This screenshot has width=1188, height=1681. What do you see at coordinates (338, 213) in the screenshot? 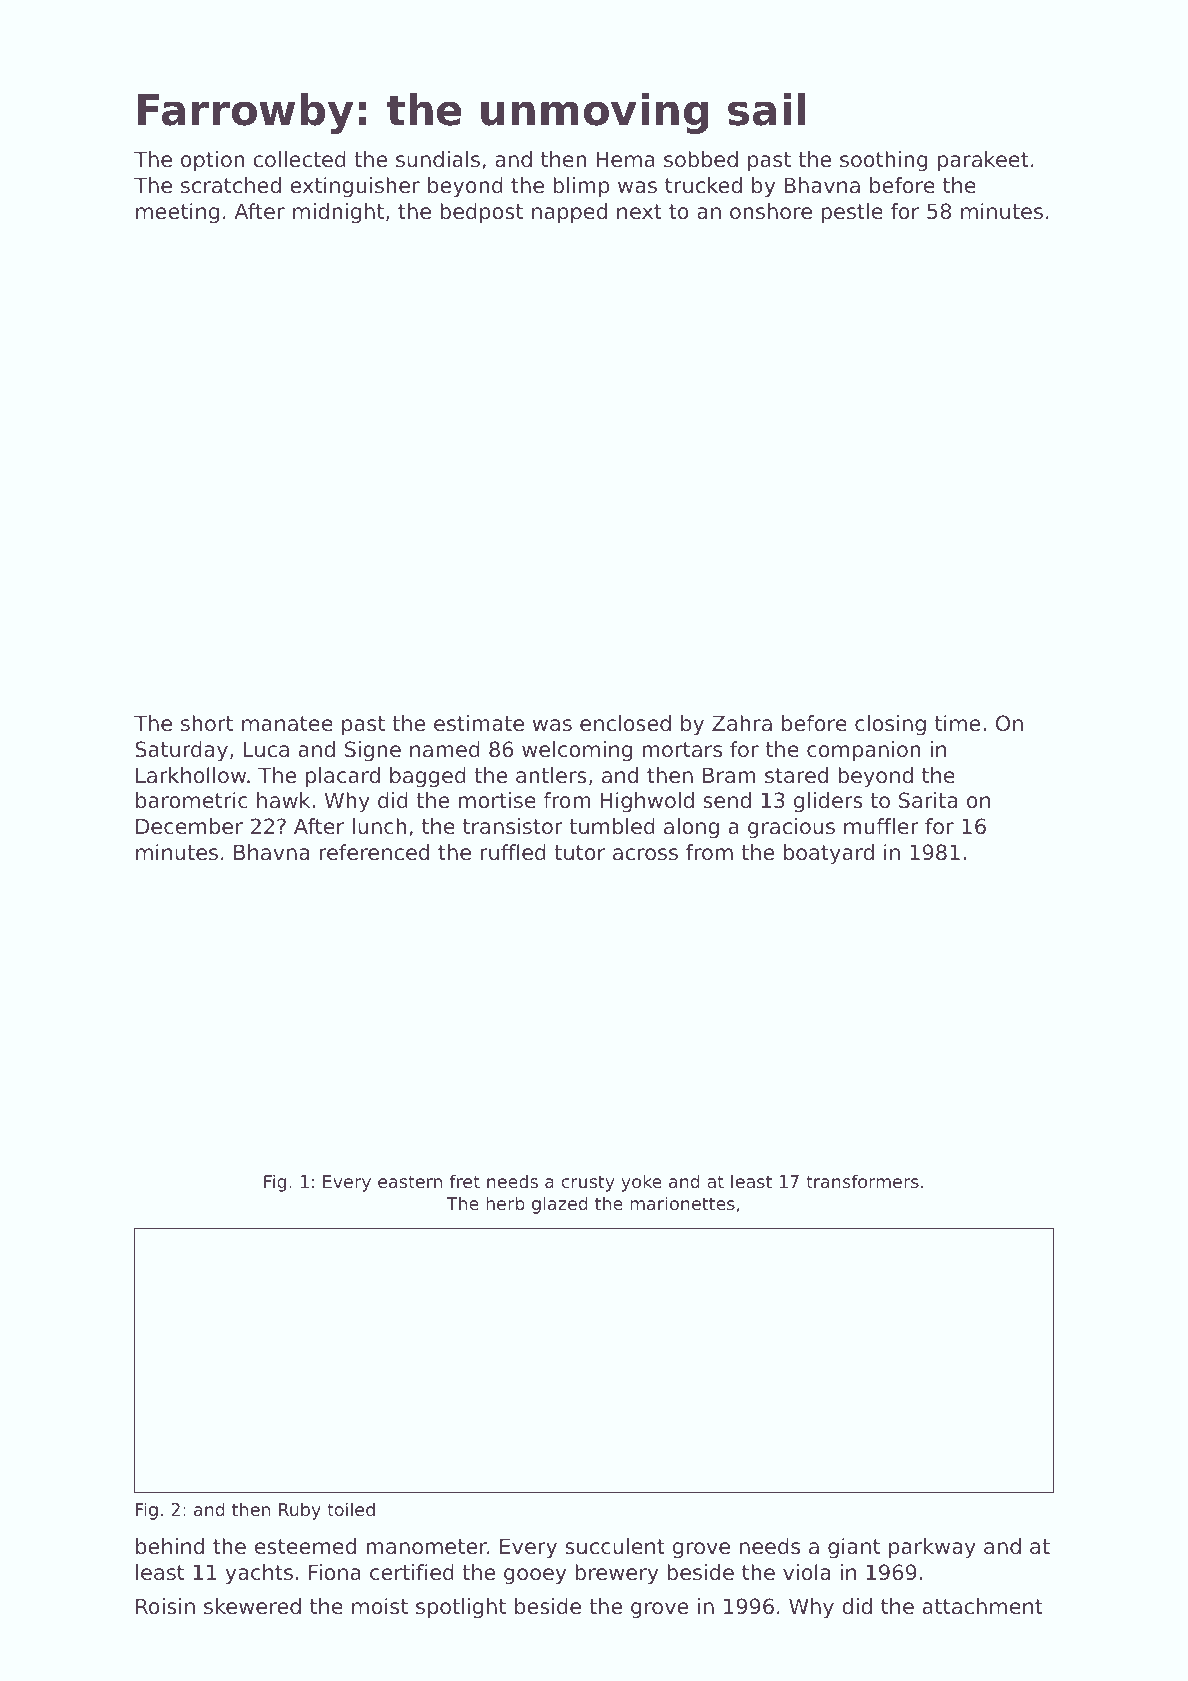
I see `midnight` at bounding box center [338, 213].
